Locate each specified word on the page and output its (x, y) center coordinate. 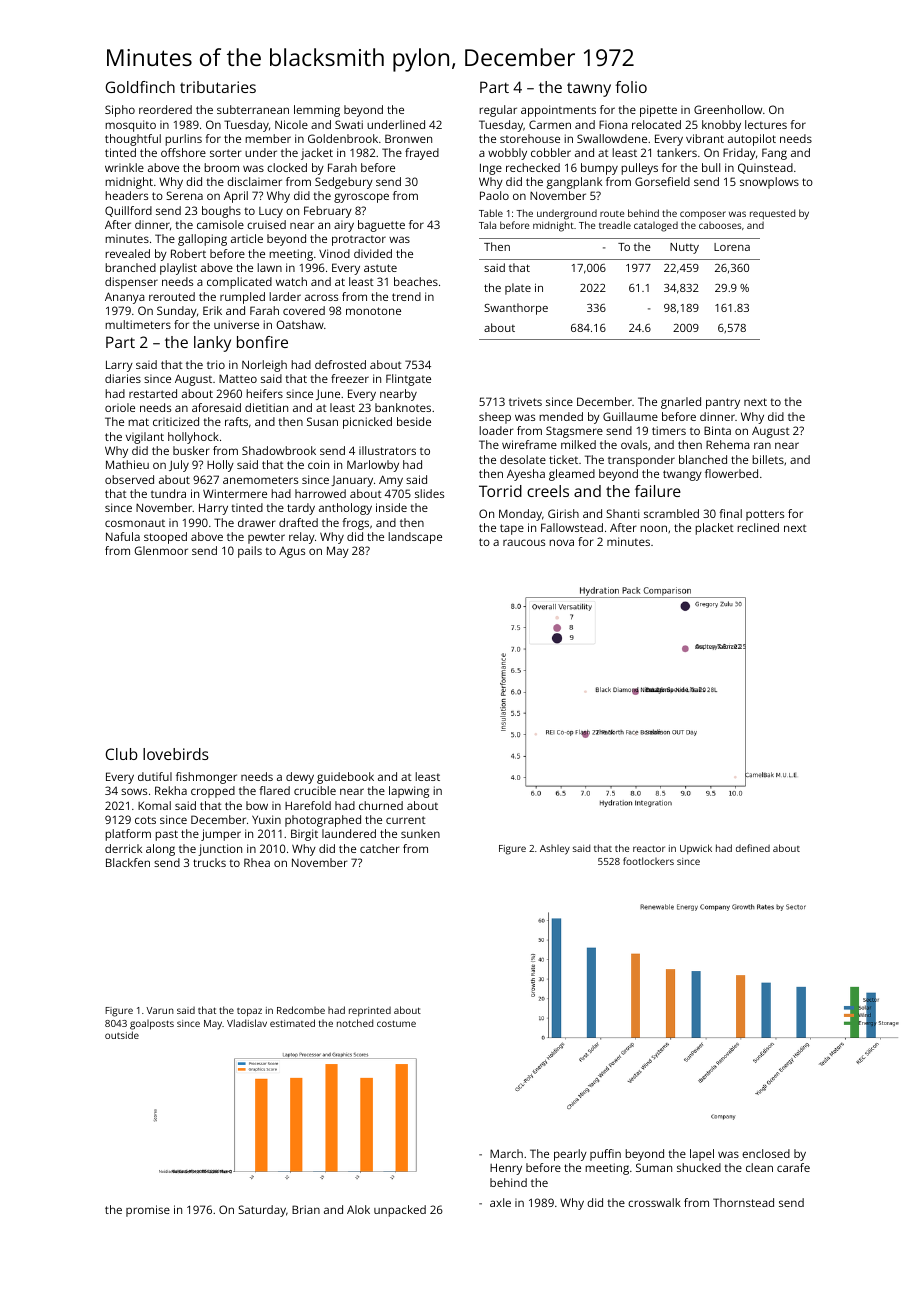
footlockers (648, 861)
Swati (349, 124)
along (160, 850)
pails (250, 552)
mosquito (130, 126)
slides (429, 493)
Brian (306, 1209)
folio (631, 87)
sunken (420, 833)
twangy (682, 475)
